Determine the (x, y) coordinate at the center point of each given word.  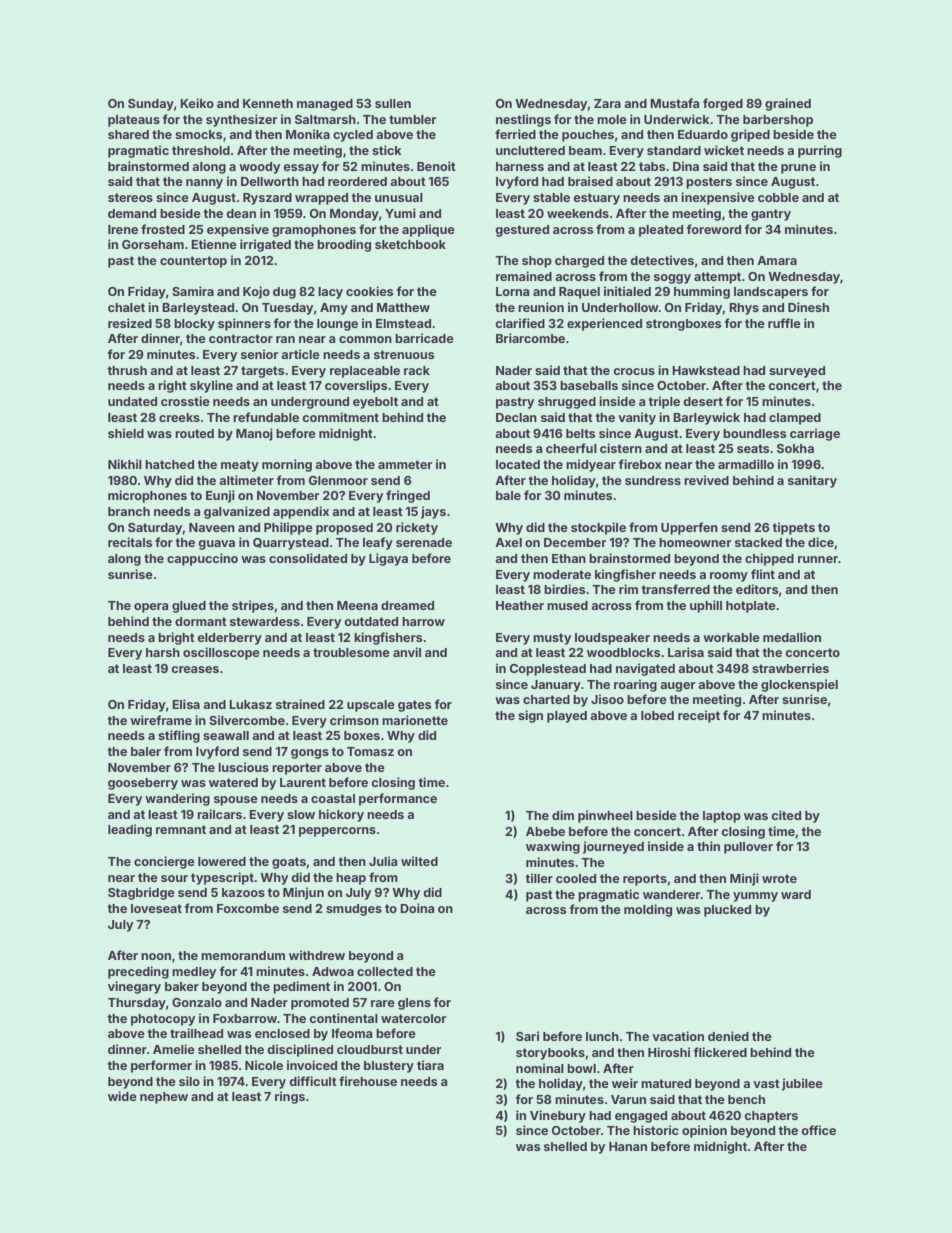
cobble (778, 197)
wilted (419, 861)
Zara (607, 103)
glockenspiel (799, 685)
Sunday (151, 105)
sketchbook (410, 244)
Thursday (137, 1004)
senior (259, 354)
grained (788, 104)
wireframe (161, 720)
